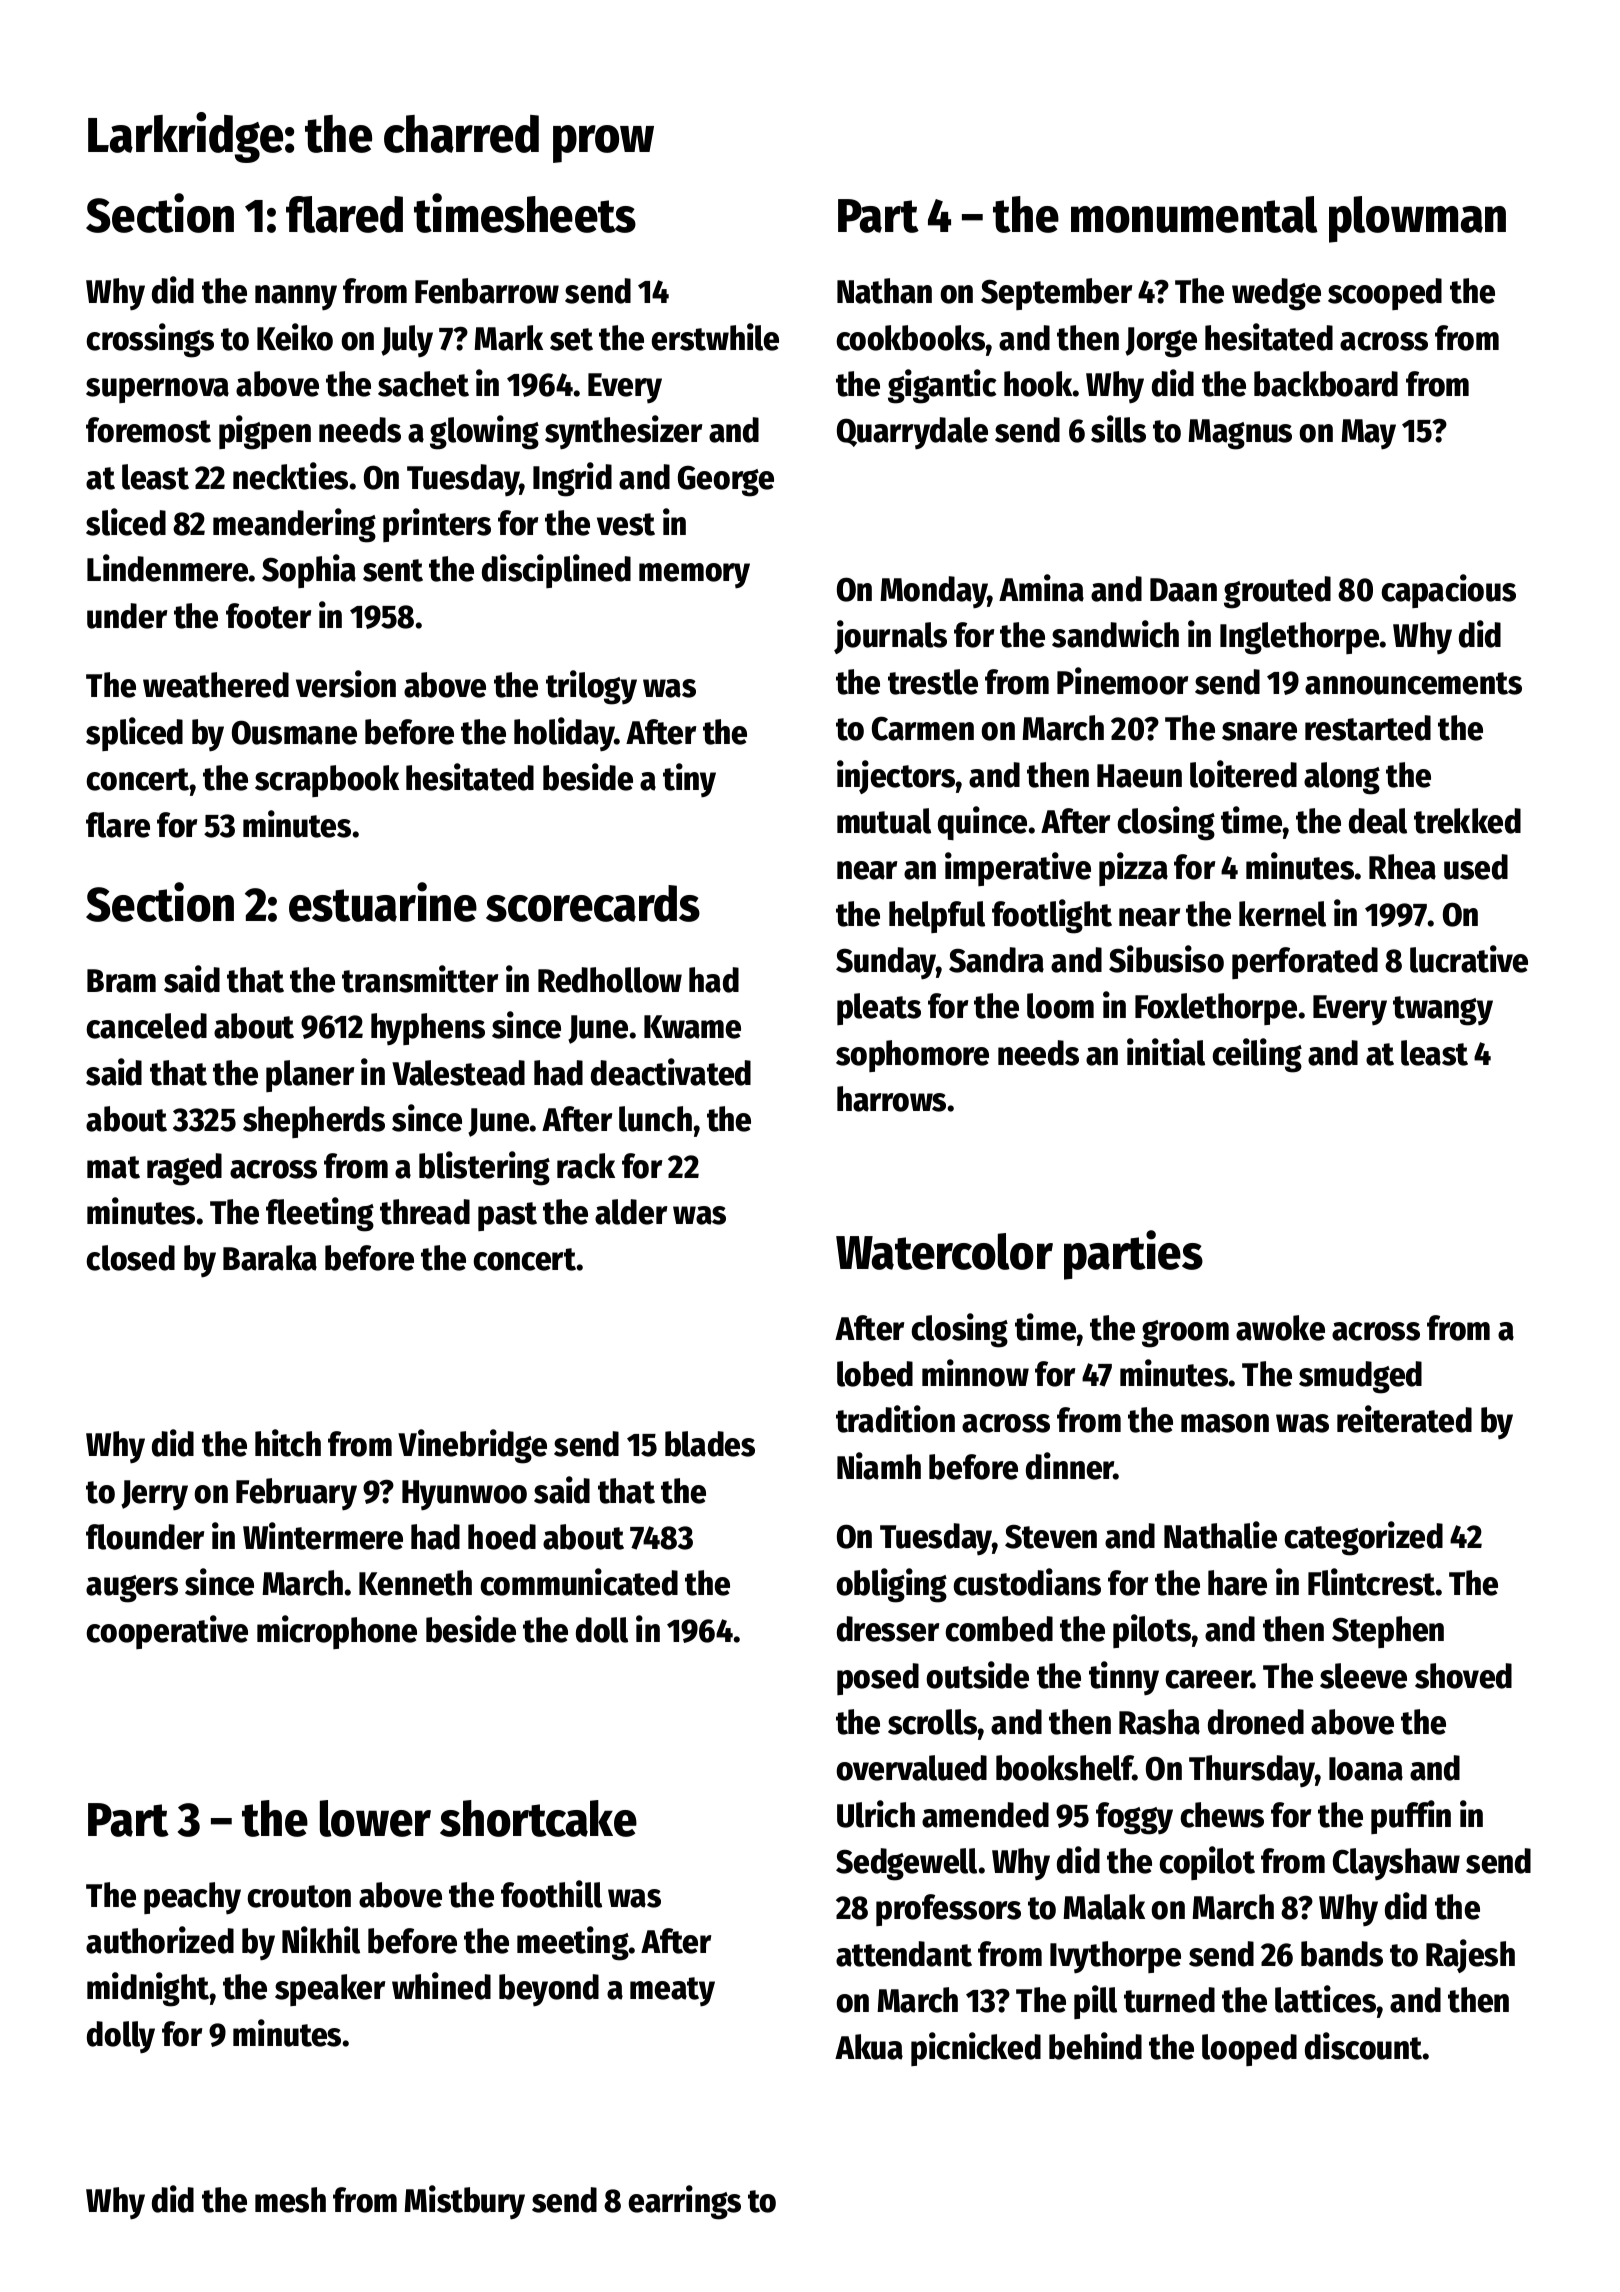 The height and width of the screenshot is (2292, 1620). What do you see at coordinates (134, 734) in the screenshot?
I see `spliced` at bounding box center [134, 734].
